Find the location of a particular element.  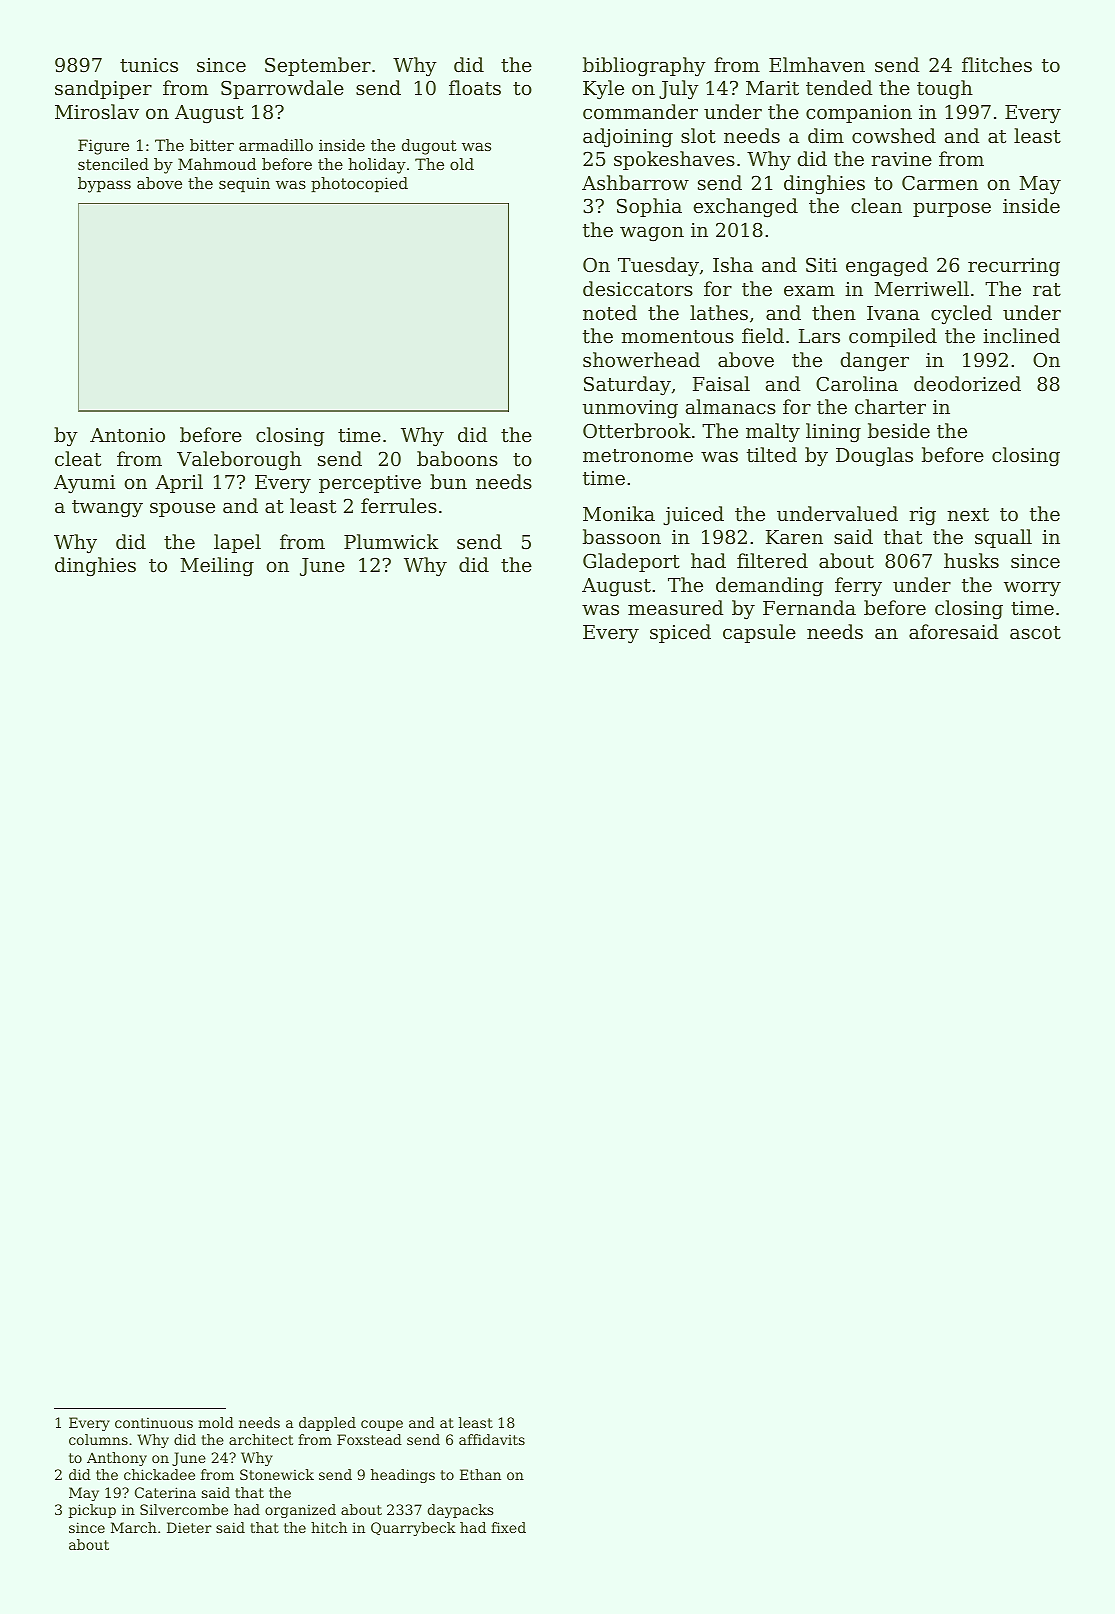

Plumwick is located at coordinates (391, 541).
